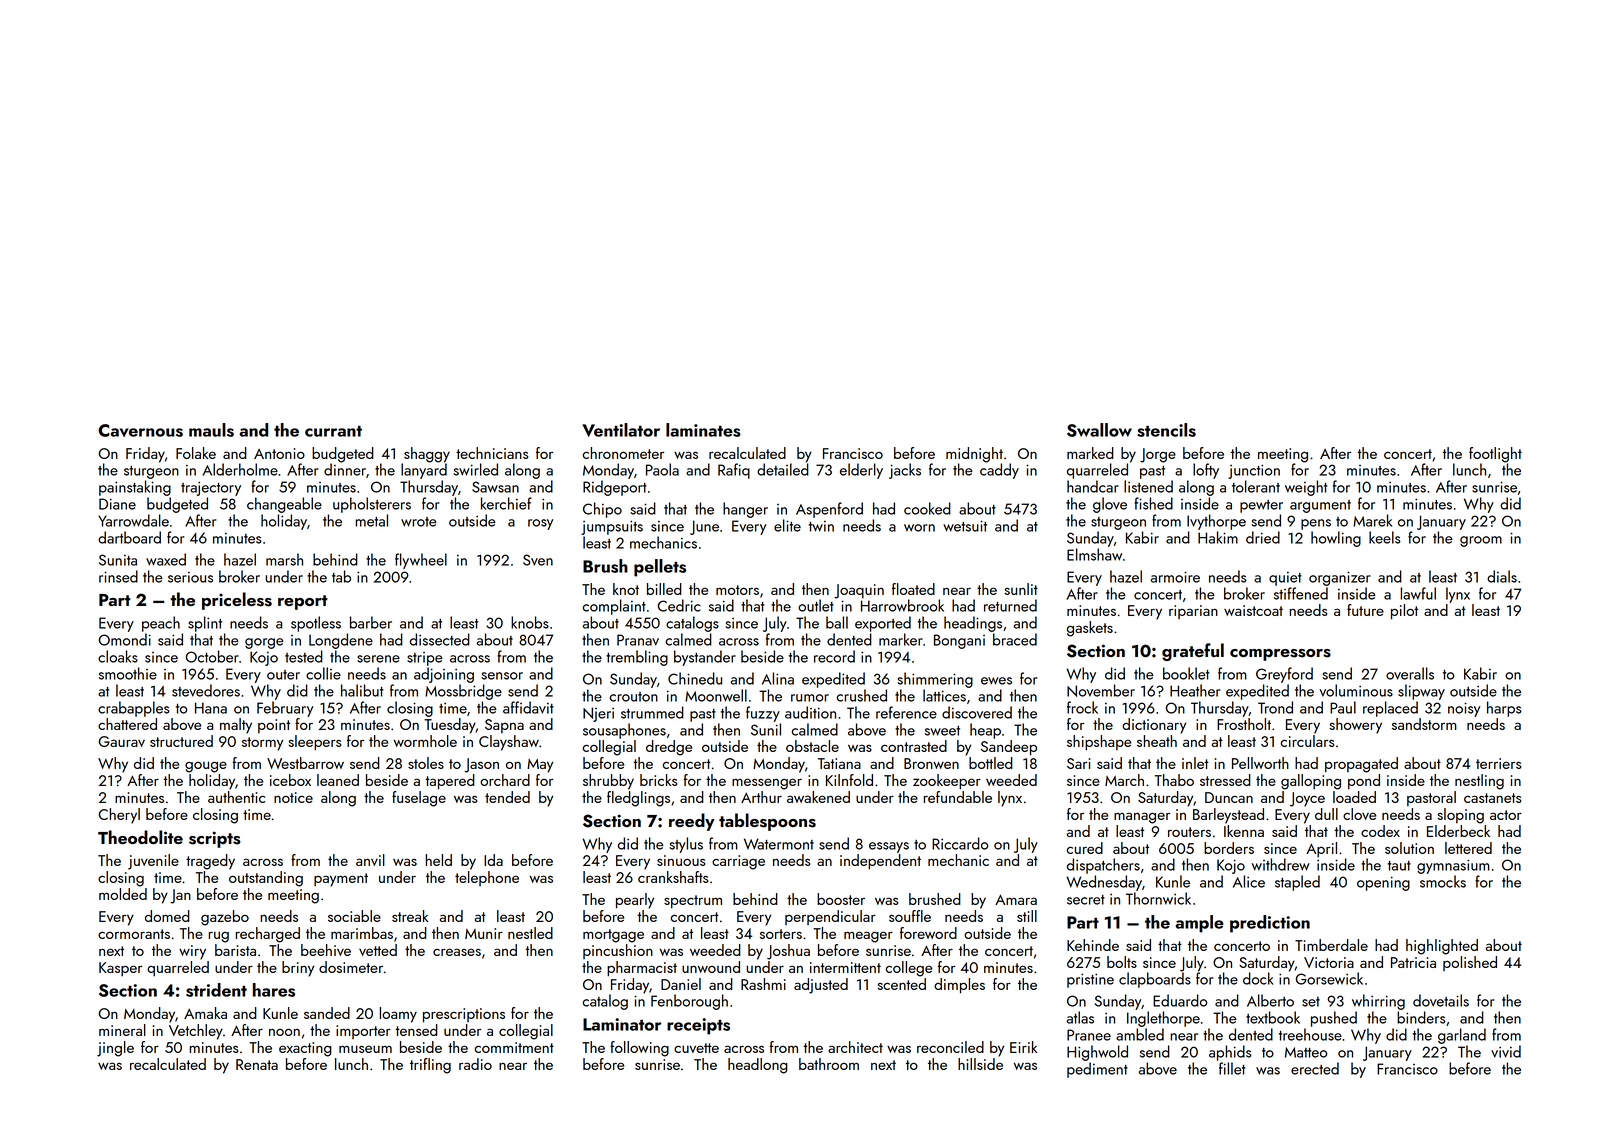 This document has height=1145, width=1620. I want to click on opening, so click(1383, 883).
